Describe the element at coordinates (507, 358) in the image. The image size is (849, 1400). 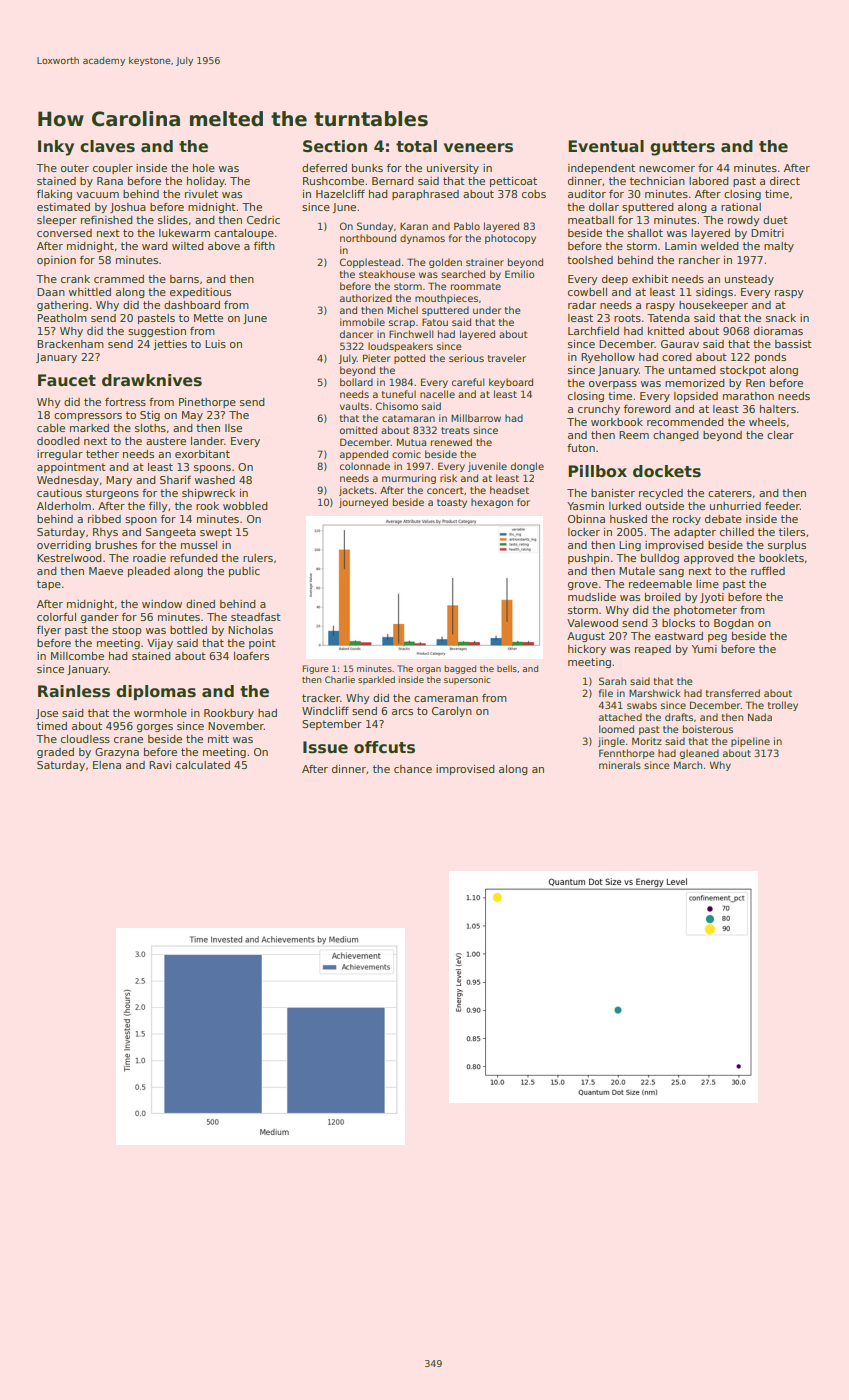
I see `traveler` at that location.
